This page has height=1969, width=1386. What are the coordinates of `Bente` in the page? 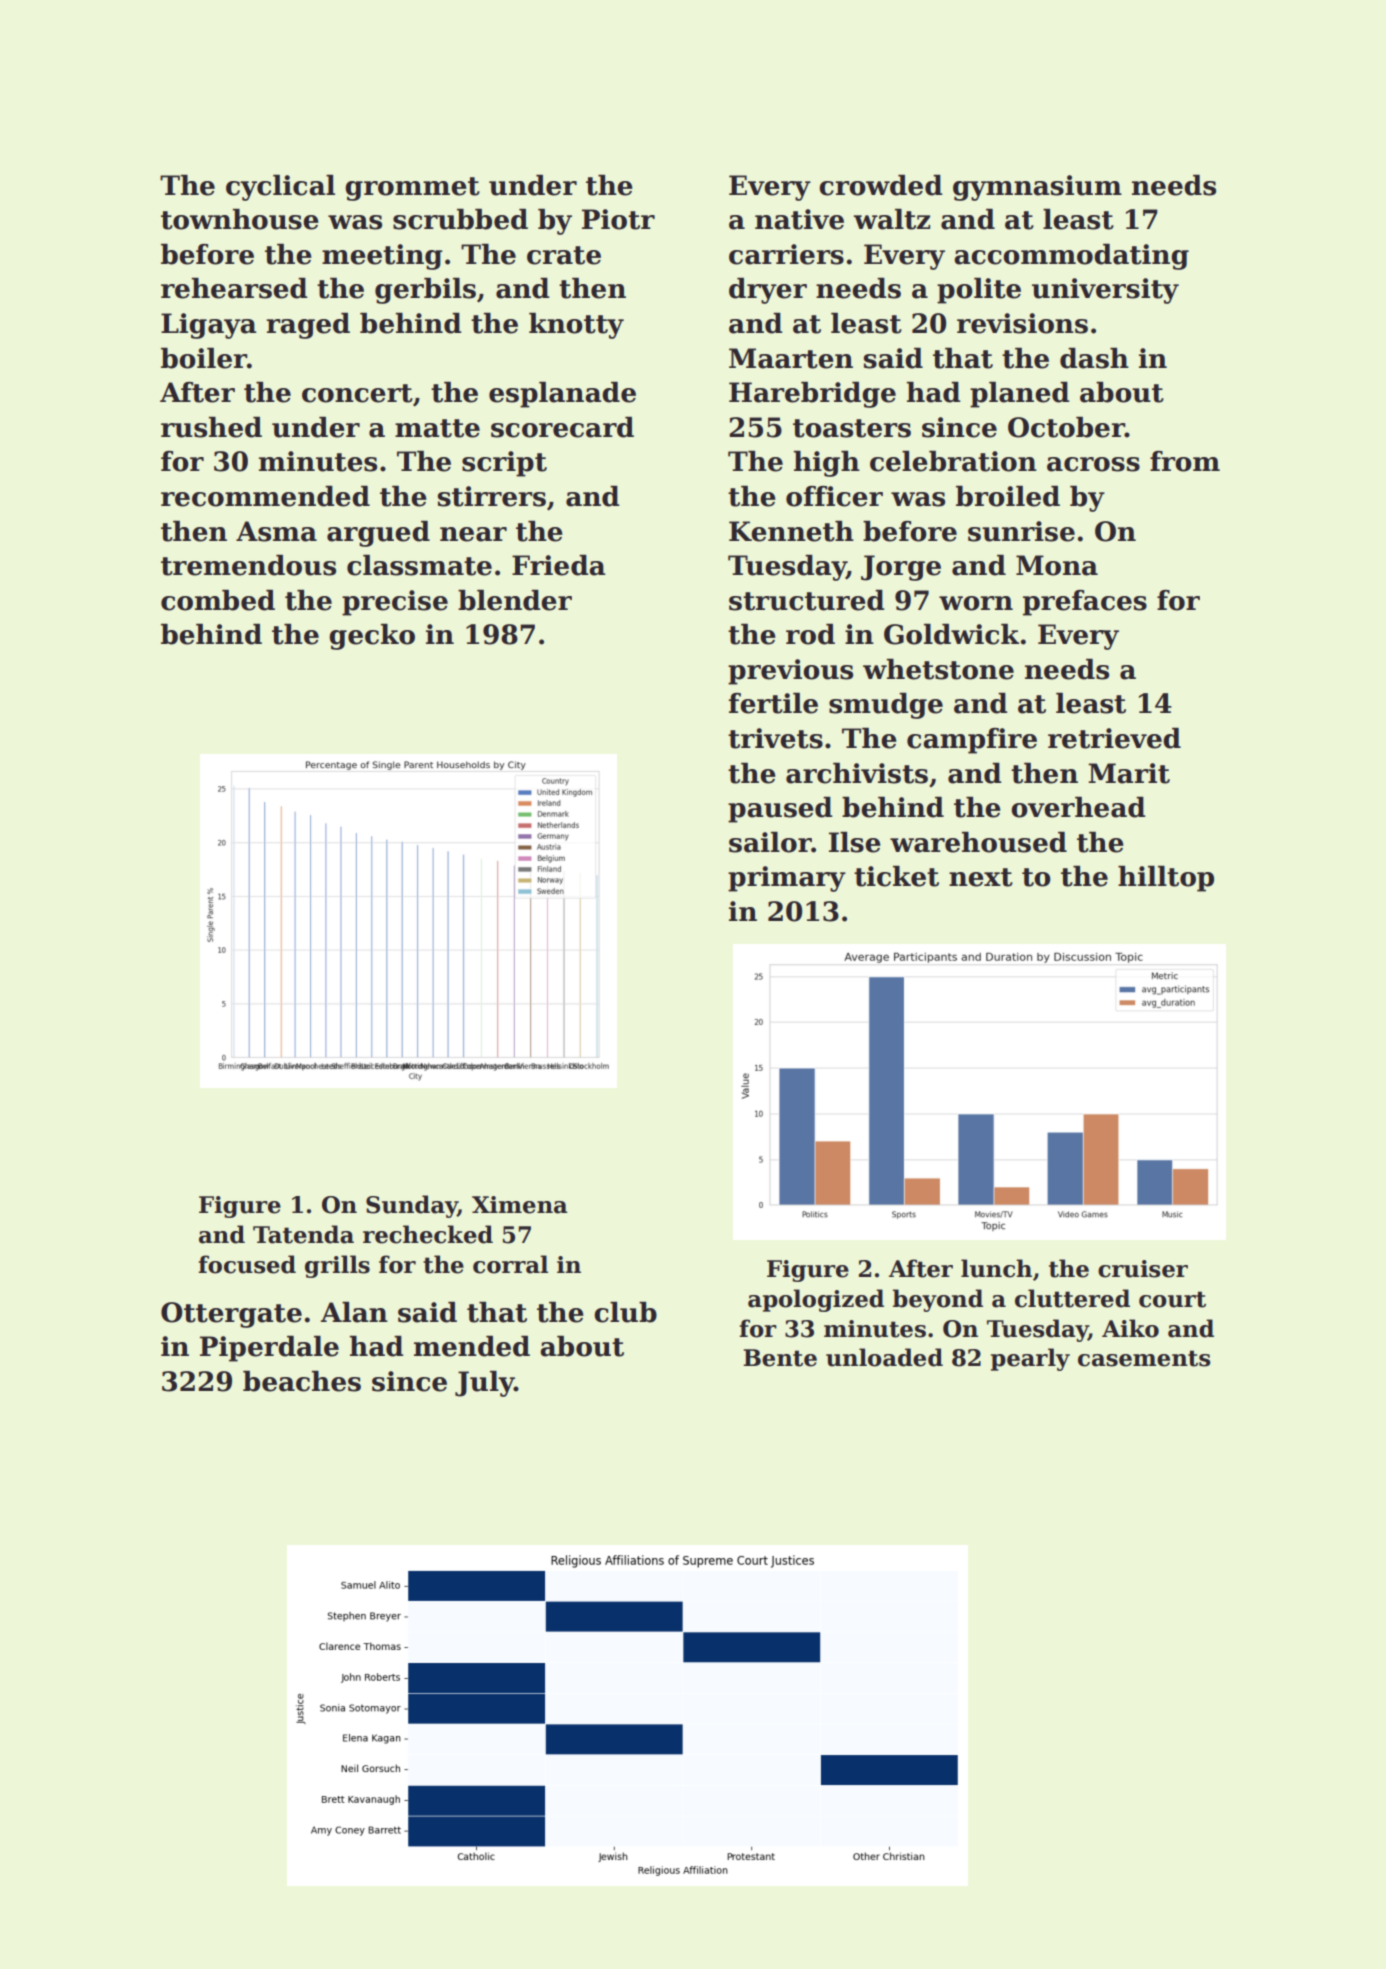 It's located at (780, 1358).
